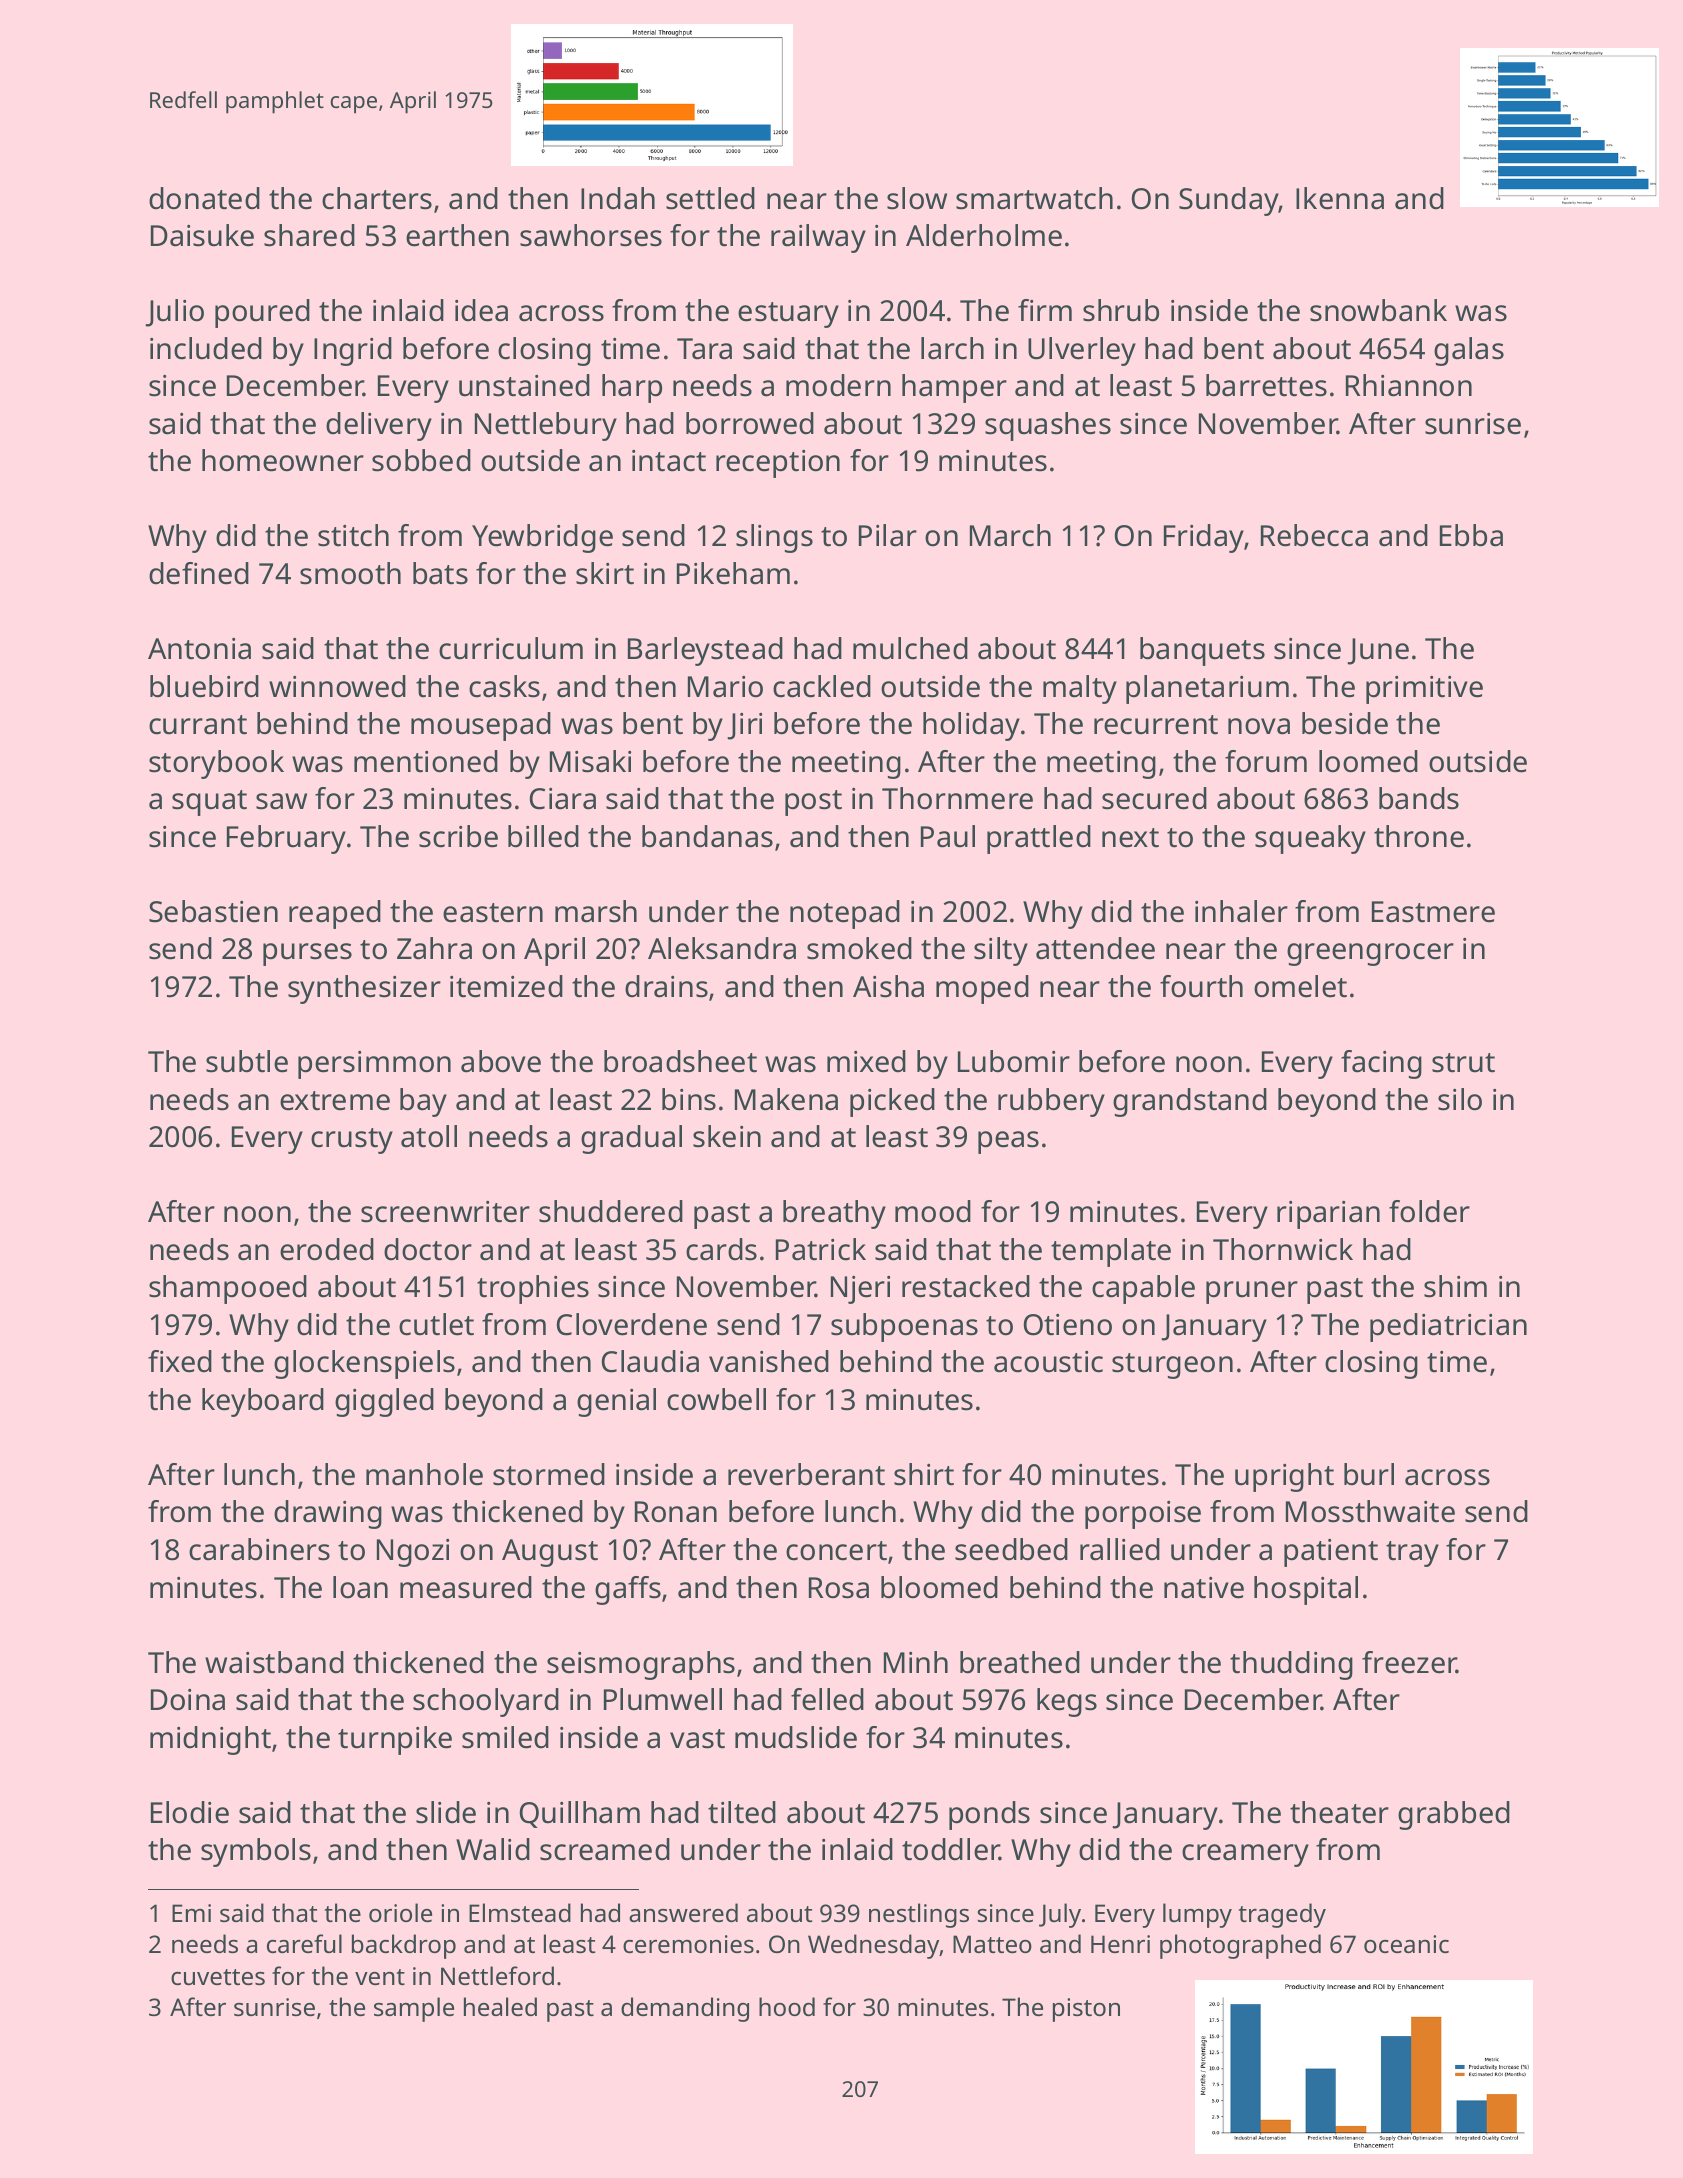 The height and width of the screenshot is (2178, 1683). What do you see at coordinates (1306, 1590) in the screenshot?
I see `hospital` at bounding box center [1306, 1590].
